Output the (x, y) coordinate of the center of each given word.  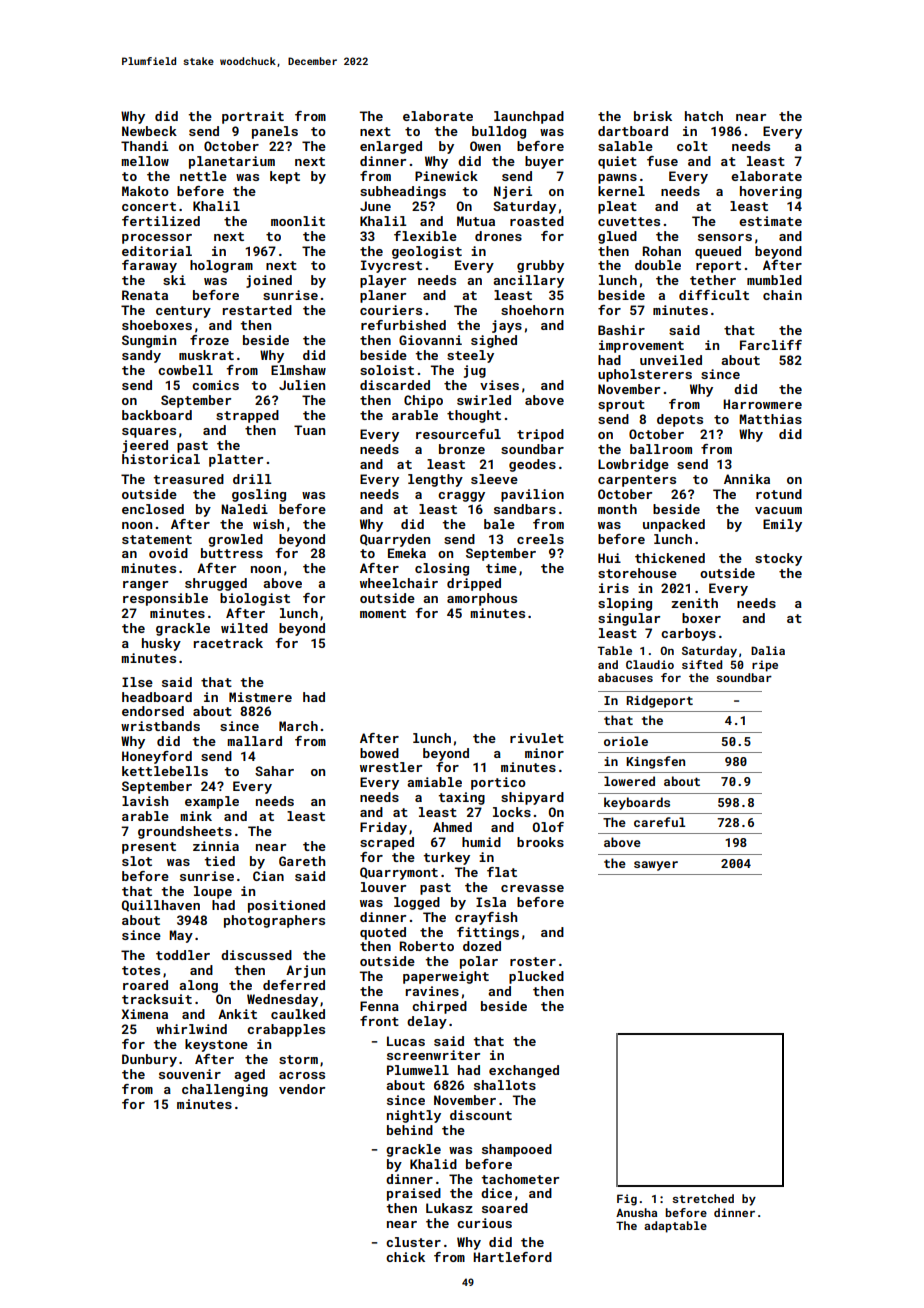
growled (235, 540)
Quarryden (395, 540)
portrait (253, 117)
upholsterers (645, 375)
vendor (302, 1089)
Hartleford (512, 1257)
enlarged (391, 147)
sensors (725, 237)
